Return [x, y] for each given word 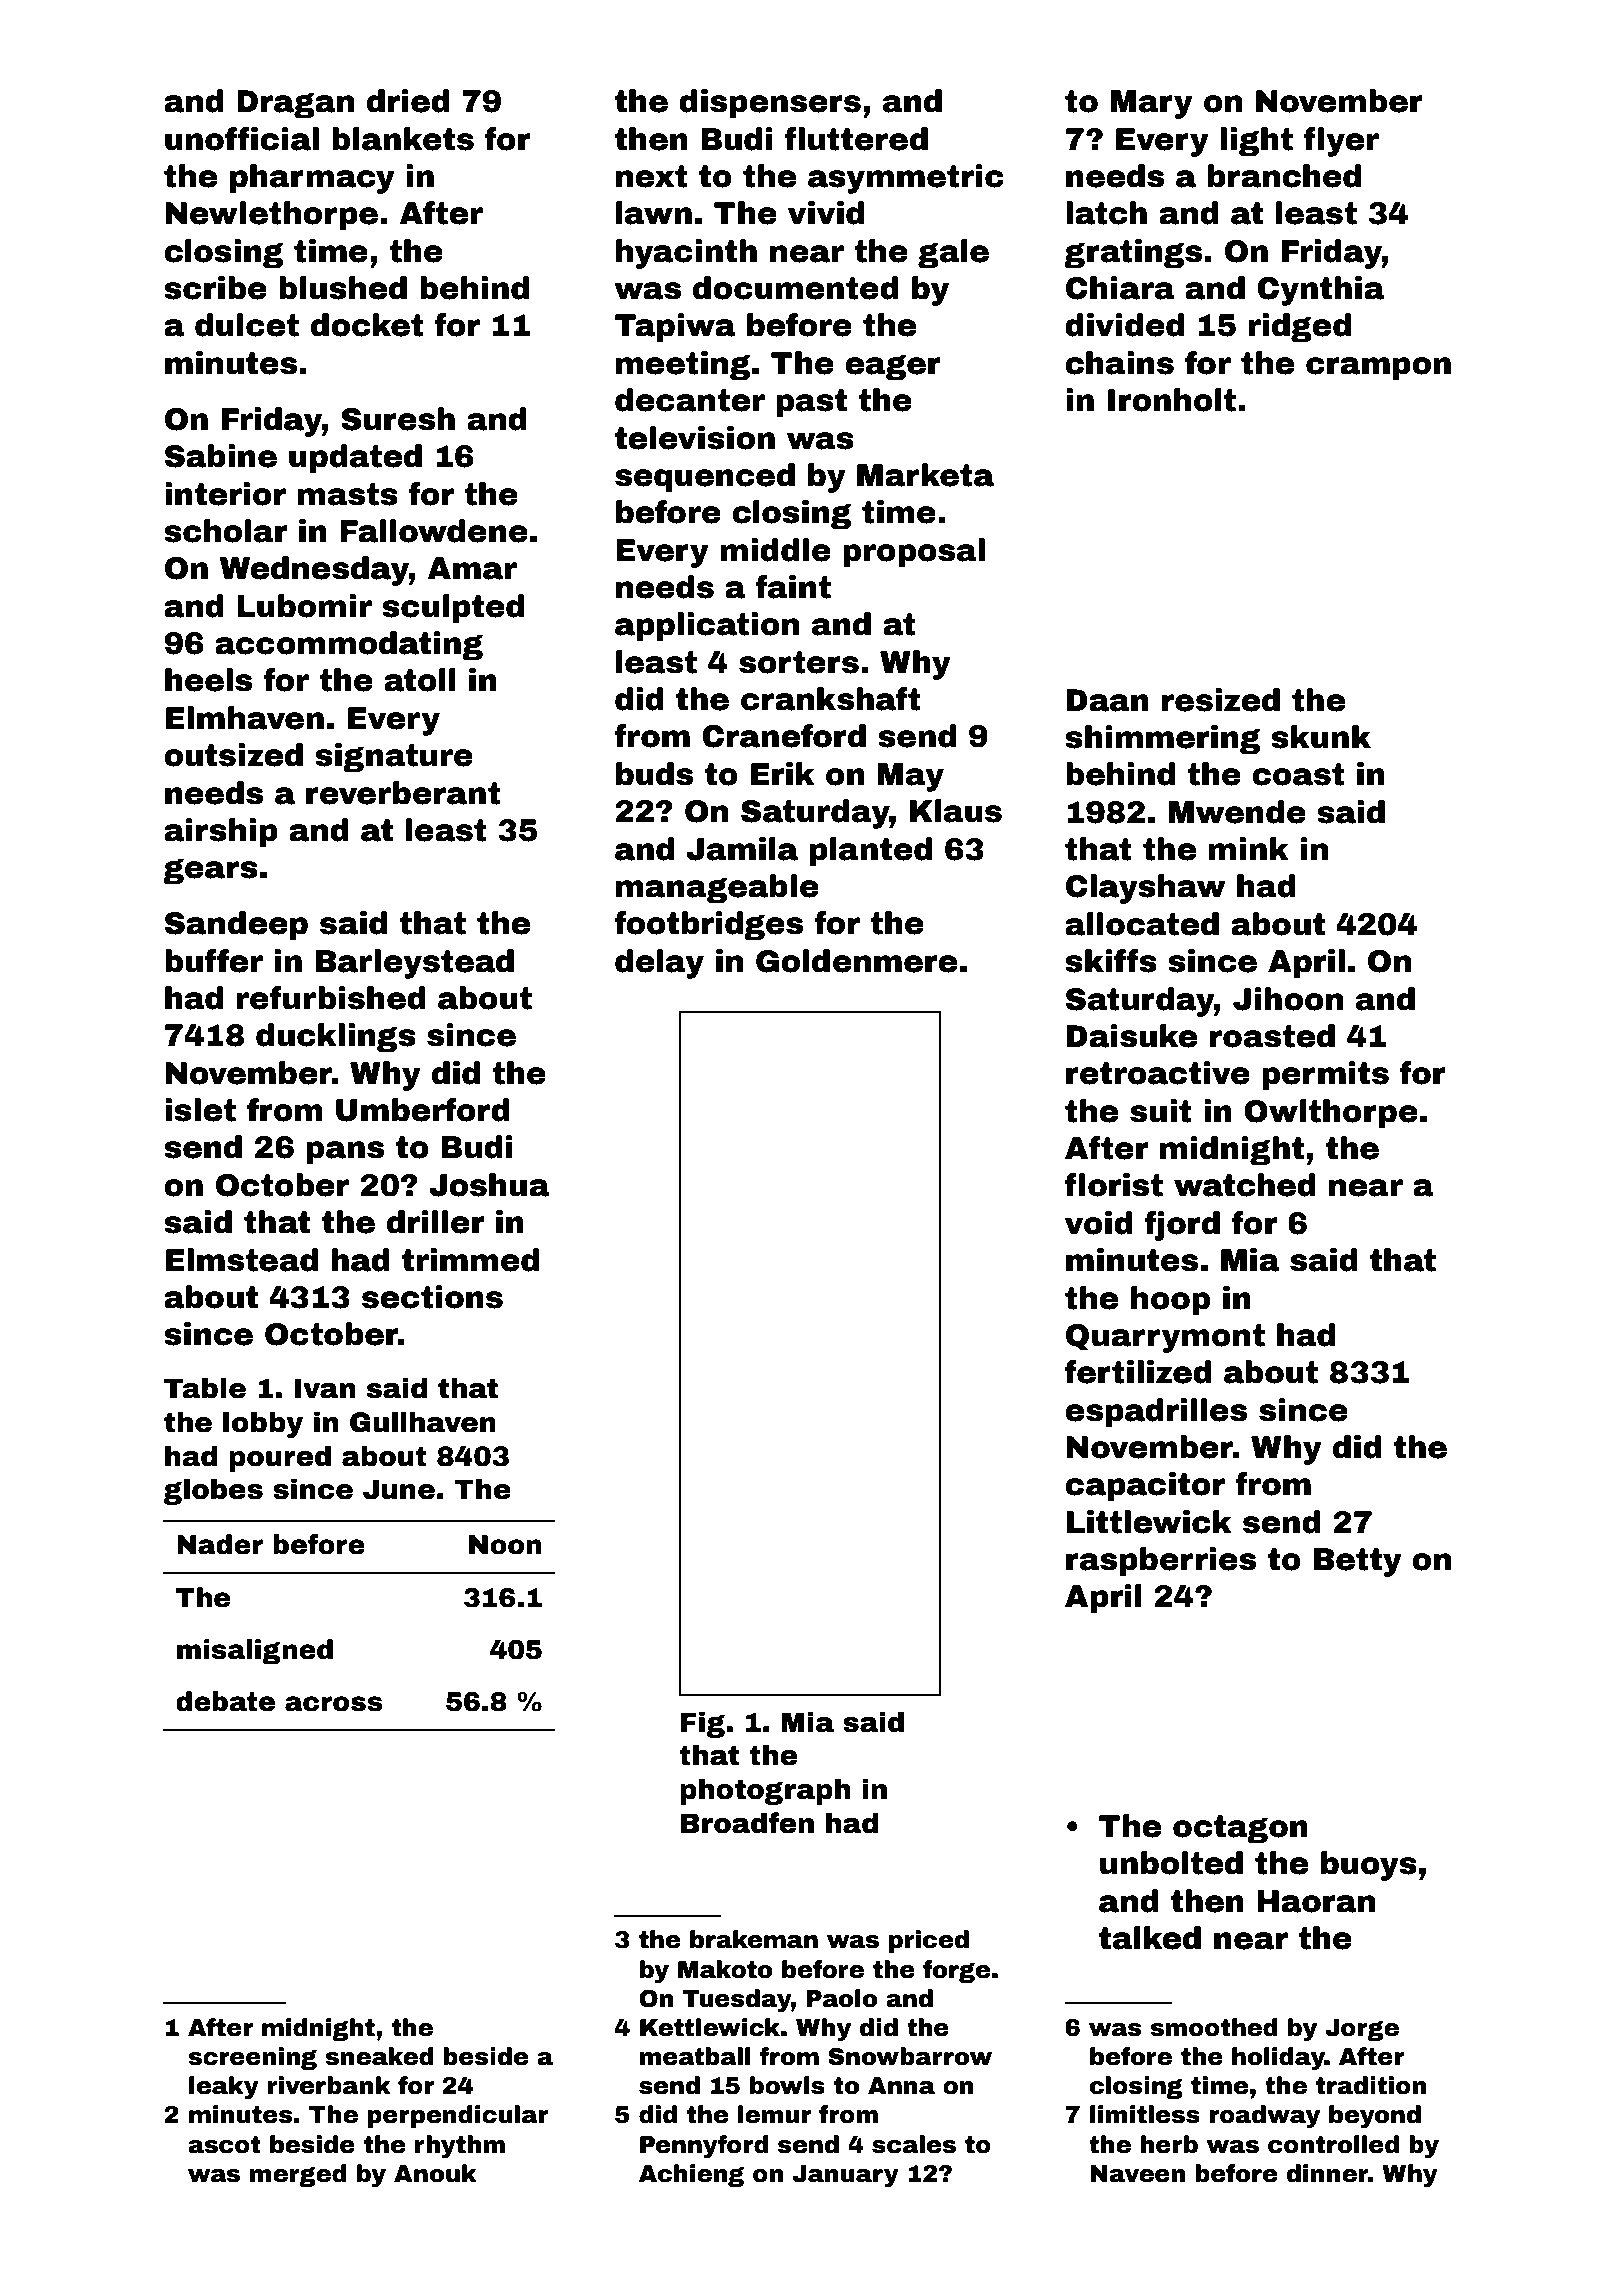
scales [914, 2144]
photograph [765, 1791]
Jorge [1362, 2030]
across [333, 1704]
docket [367, 325]
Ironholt [1172, 400]
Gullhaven [423, 1422]
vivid [826, 213]
